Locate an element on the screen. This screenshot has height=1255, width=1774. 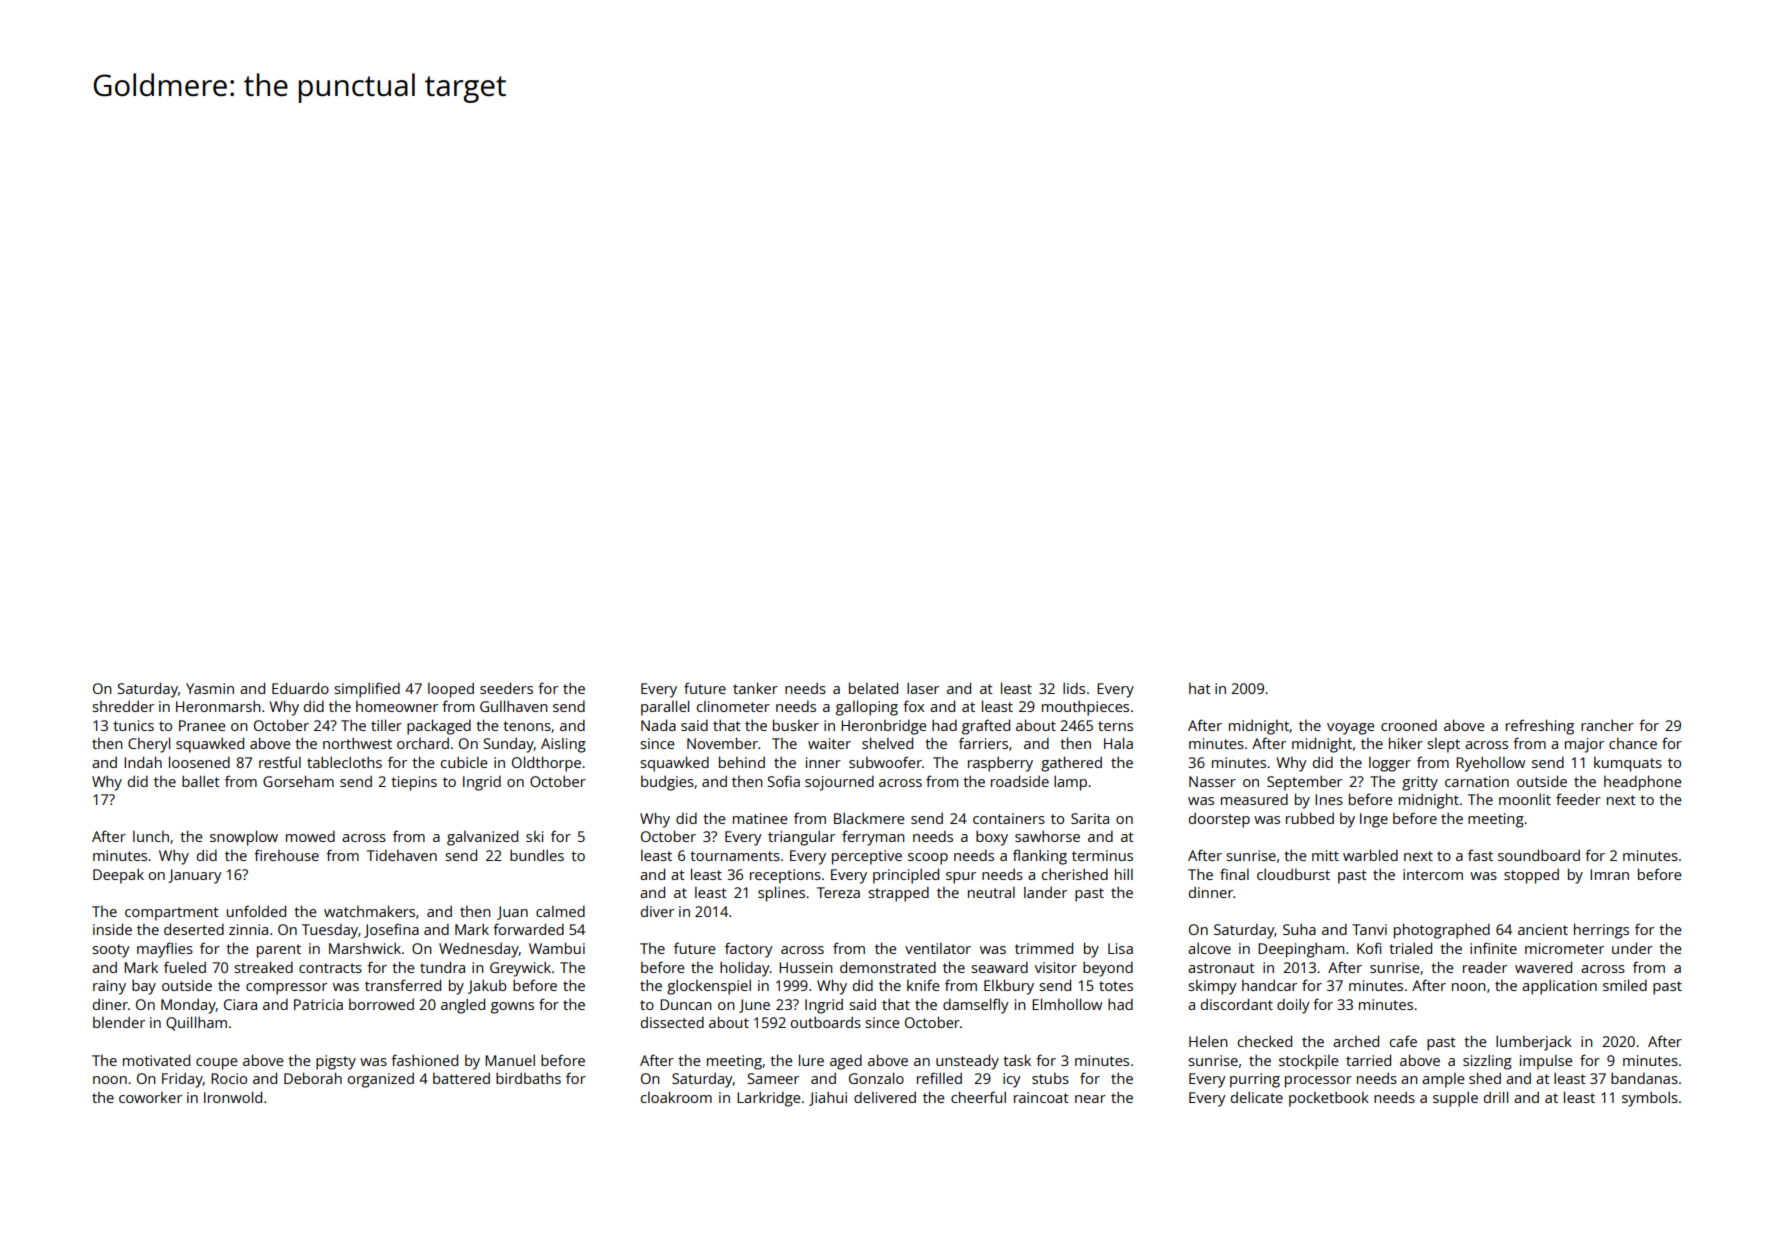
mouthpieces is located at coordinates (1085, 708).
